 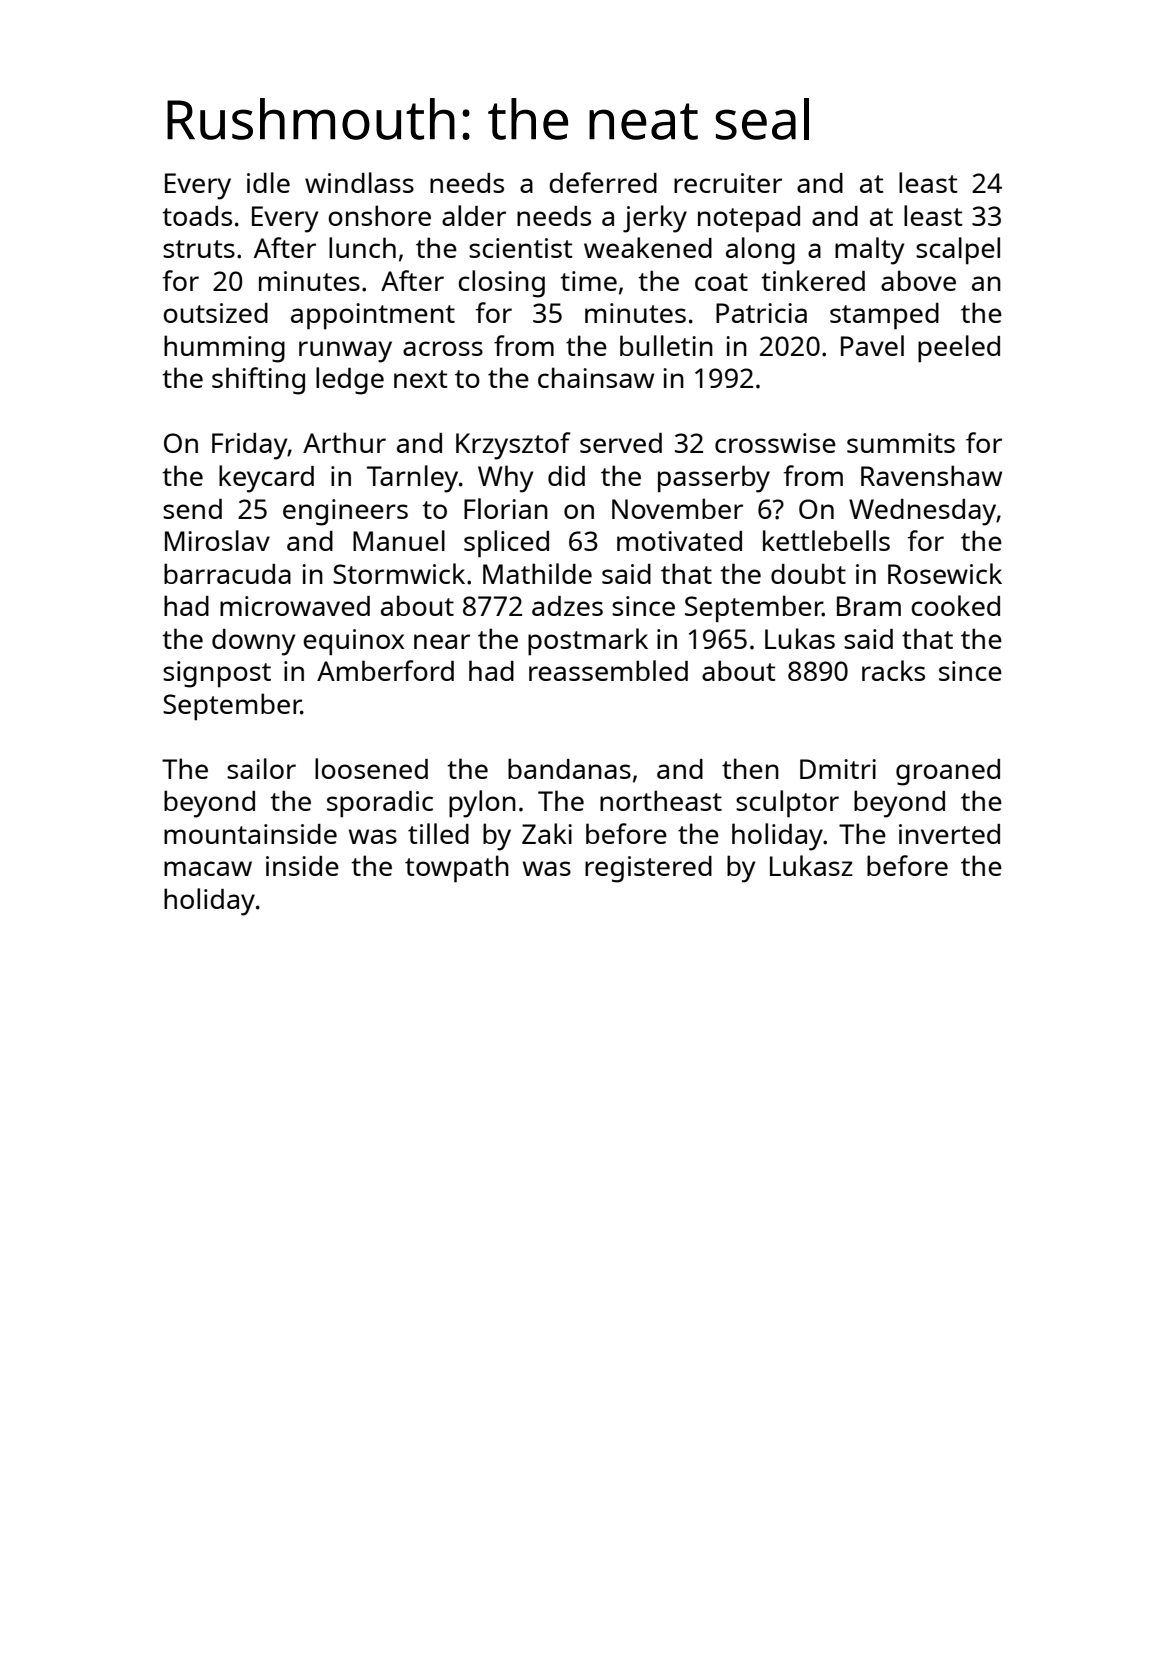 What do you see at coordinates (199, 249) in the image?
I see `struts` at bounding box center [199, 249].
